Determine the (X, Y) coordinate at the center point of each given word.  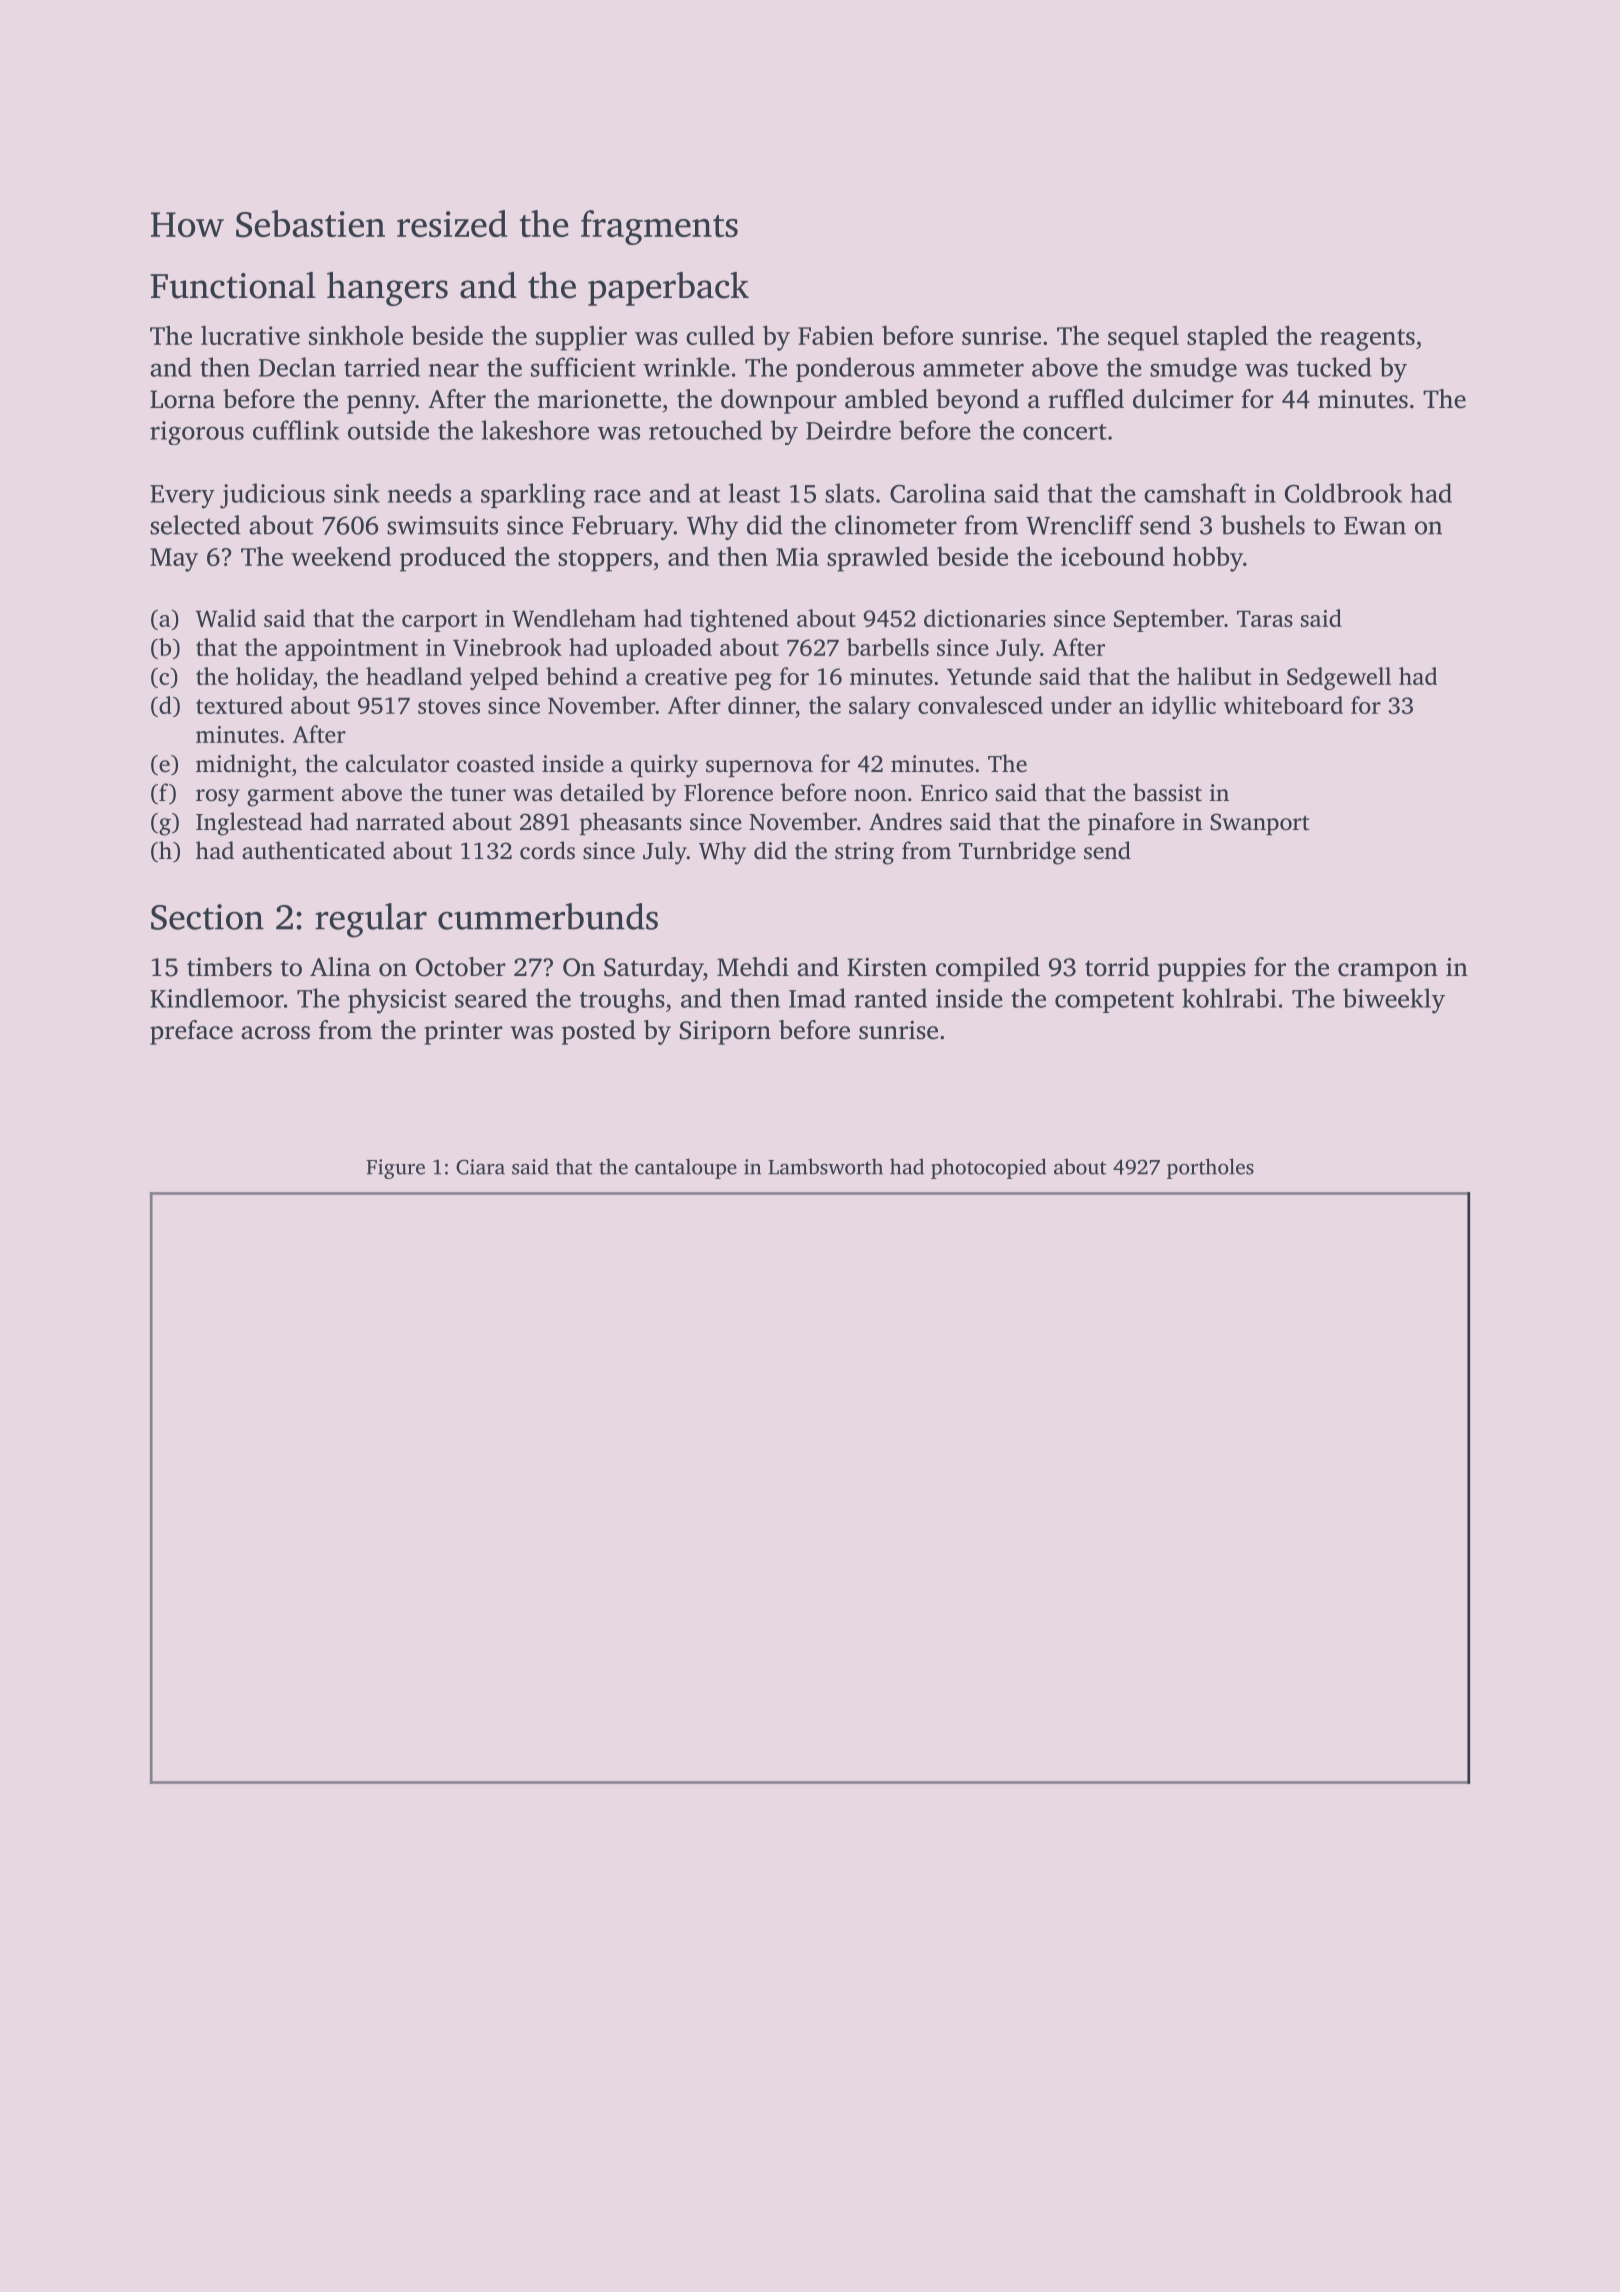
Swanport (1260, 824)
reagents (1367, 340)
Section (207, 917)
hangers (387, 289)
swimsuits (442, 525)
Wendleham (574, 618)
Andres (905, 821)
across (275, 1033)
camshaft (1195, 493)
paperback (668, 289)
